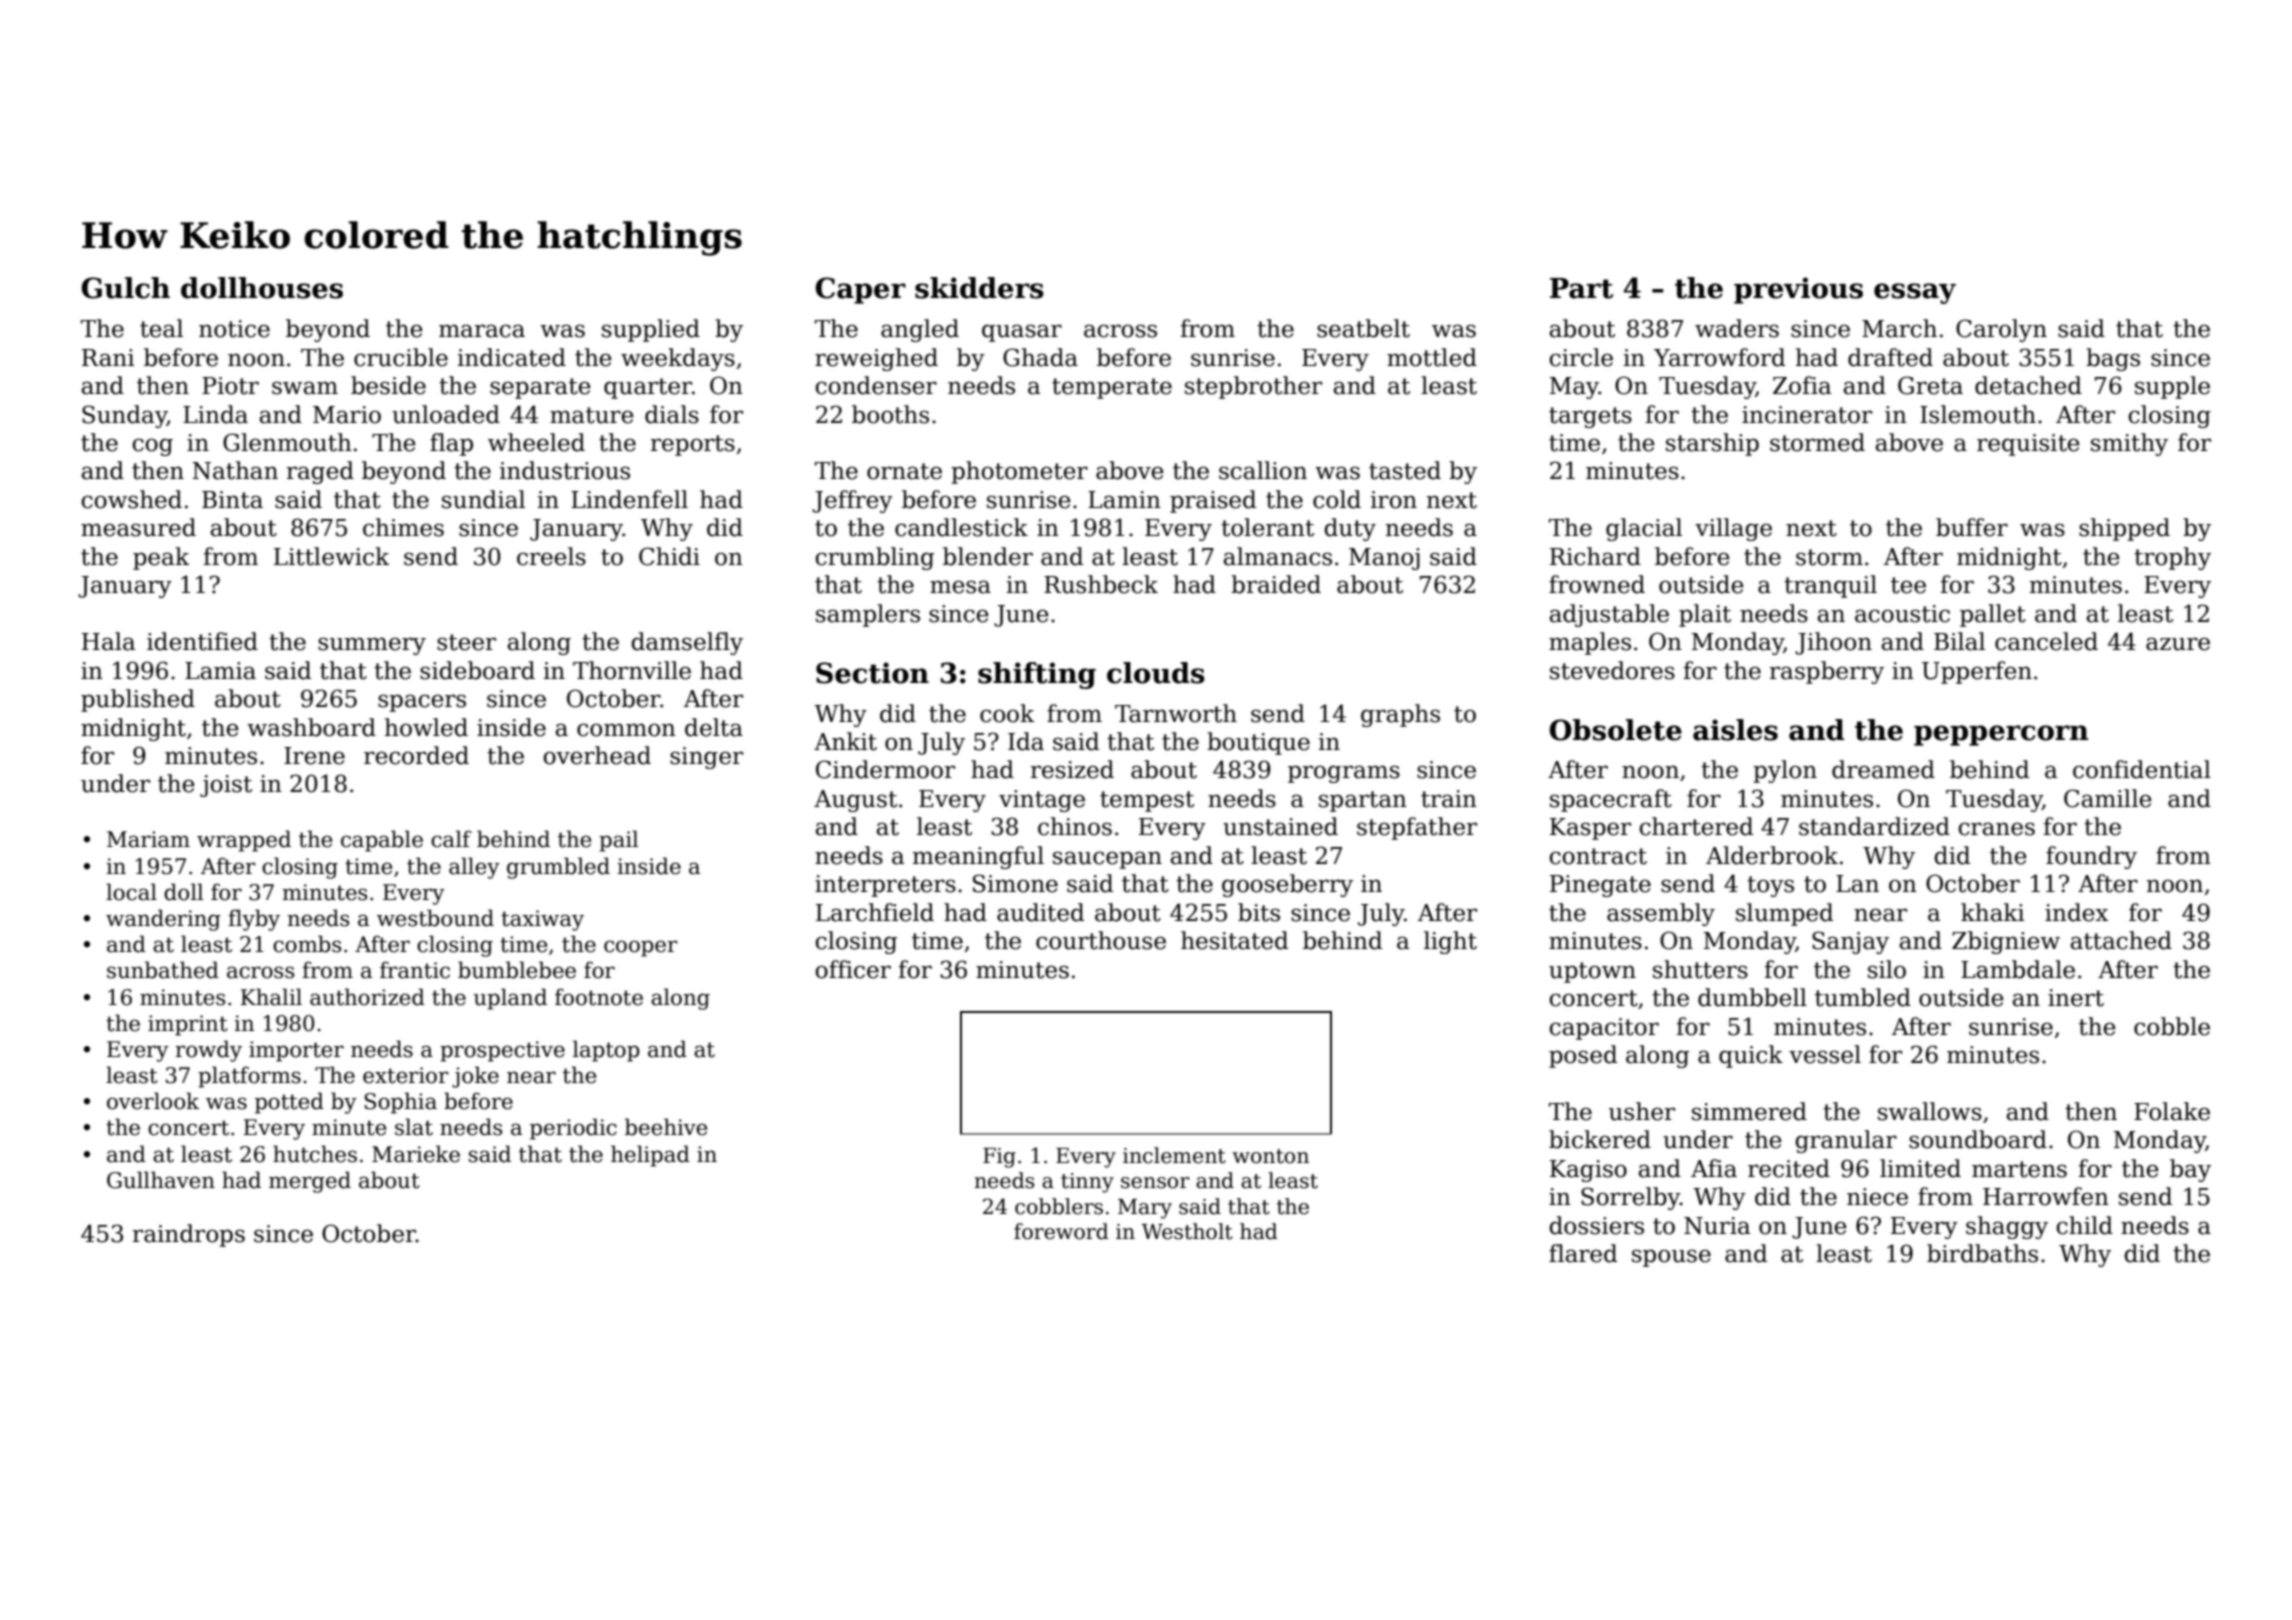  I want to click on local, so click(131, 892).
